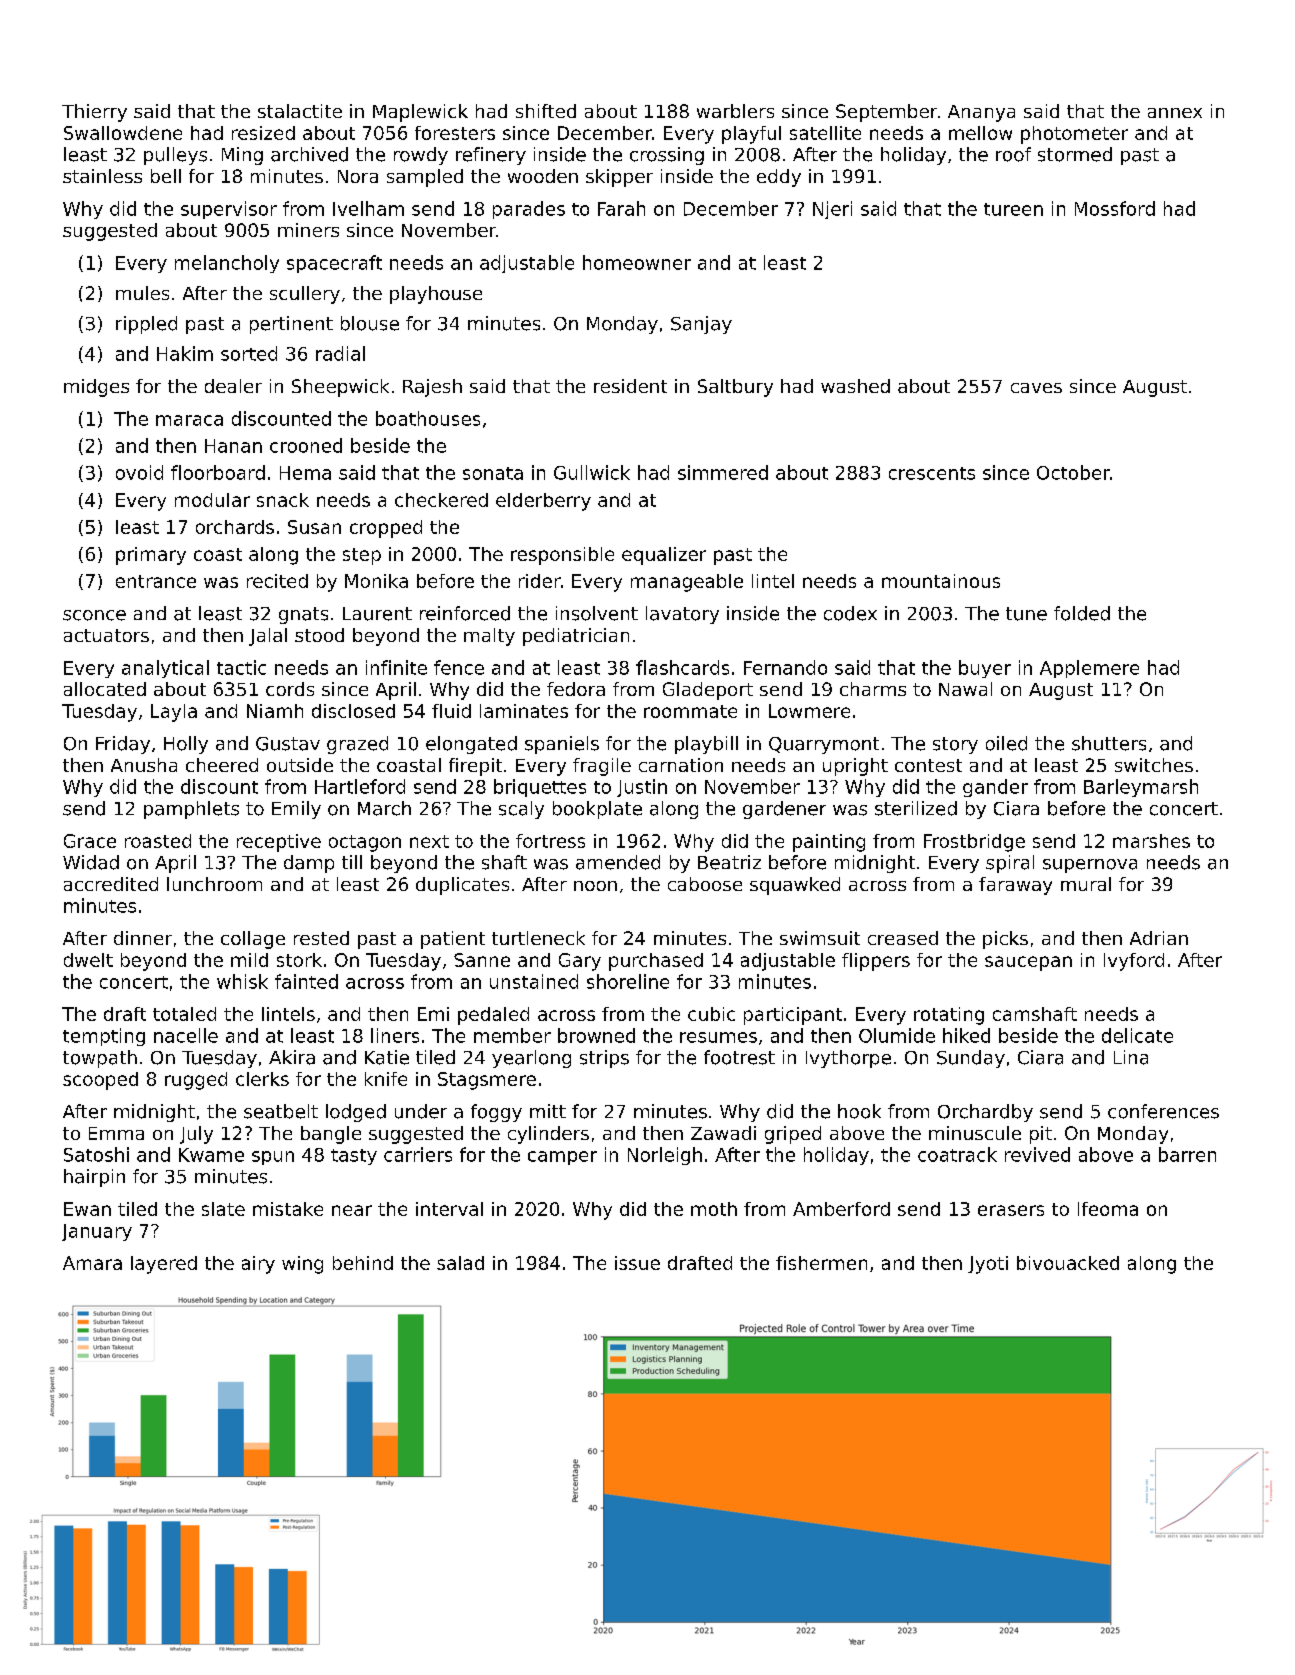 This document has height=1675, width=1295. What do you see at coordinates (300, 111) in the document?
I see `stalactite` at bounding box center [300, 111].
